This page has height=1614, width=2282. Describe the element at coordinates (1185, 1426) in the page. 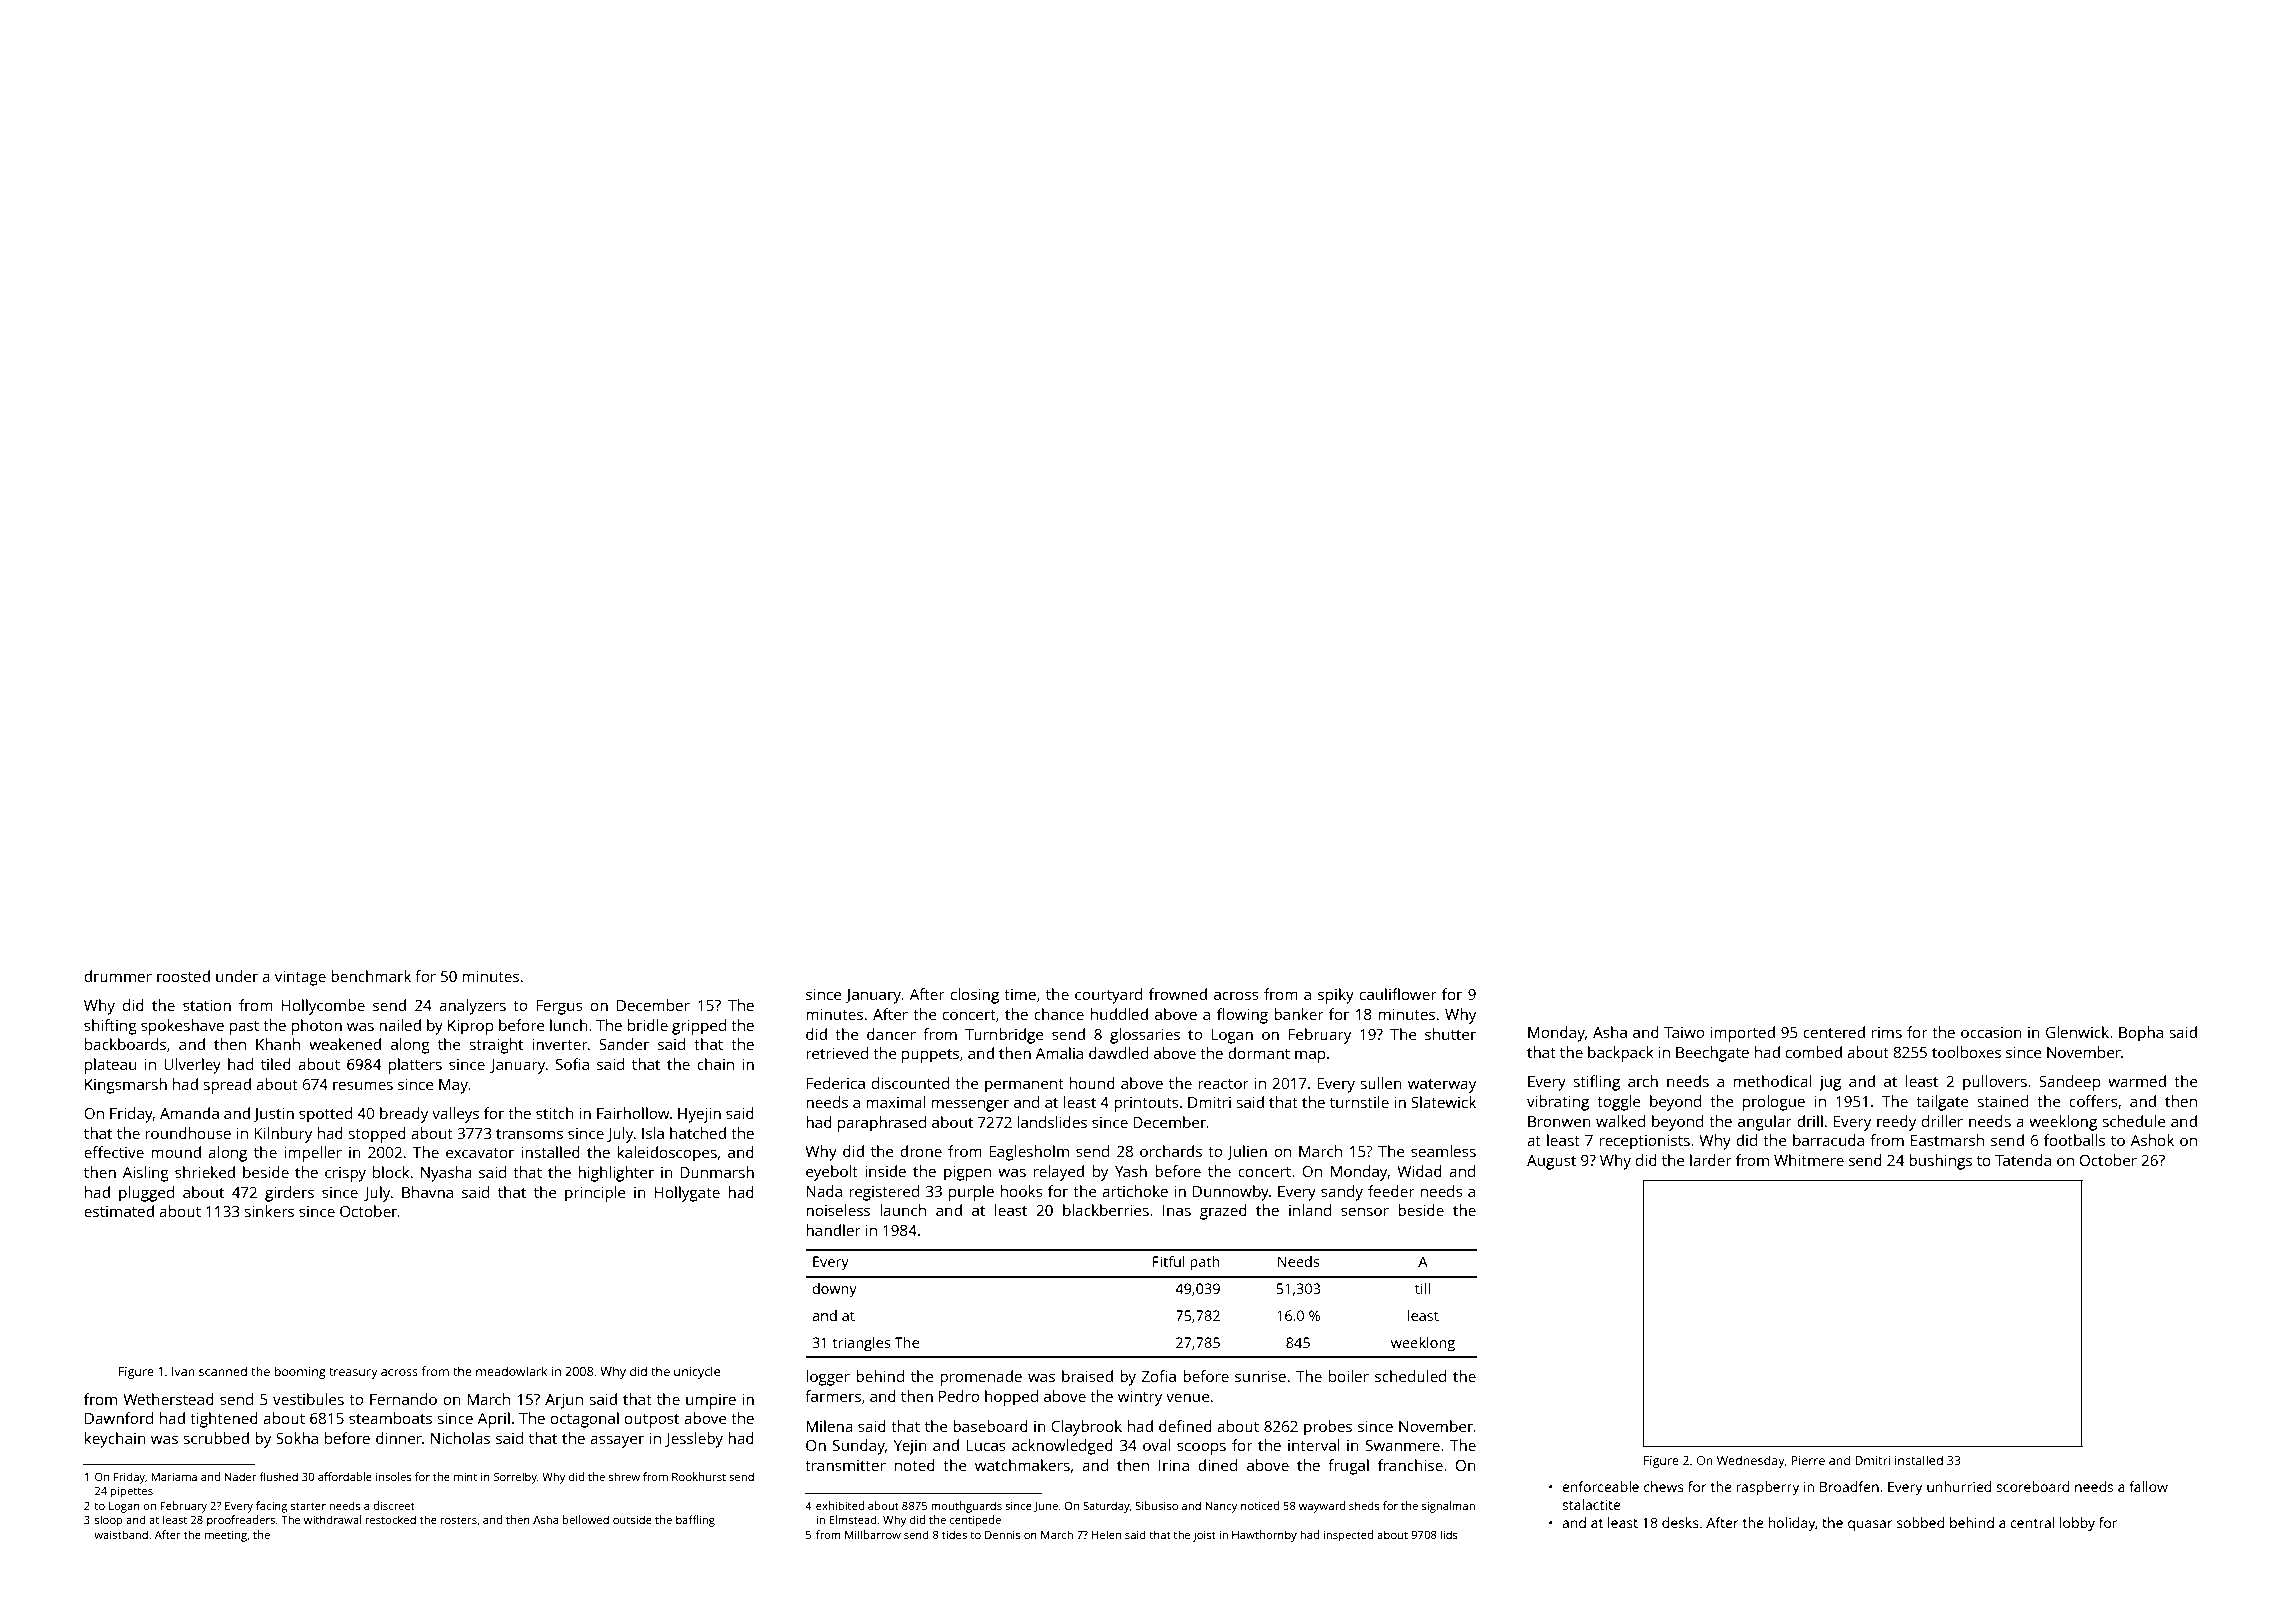

I see `defined` at that location.
